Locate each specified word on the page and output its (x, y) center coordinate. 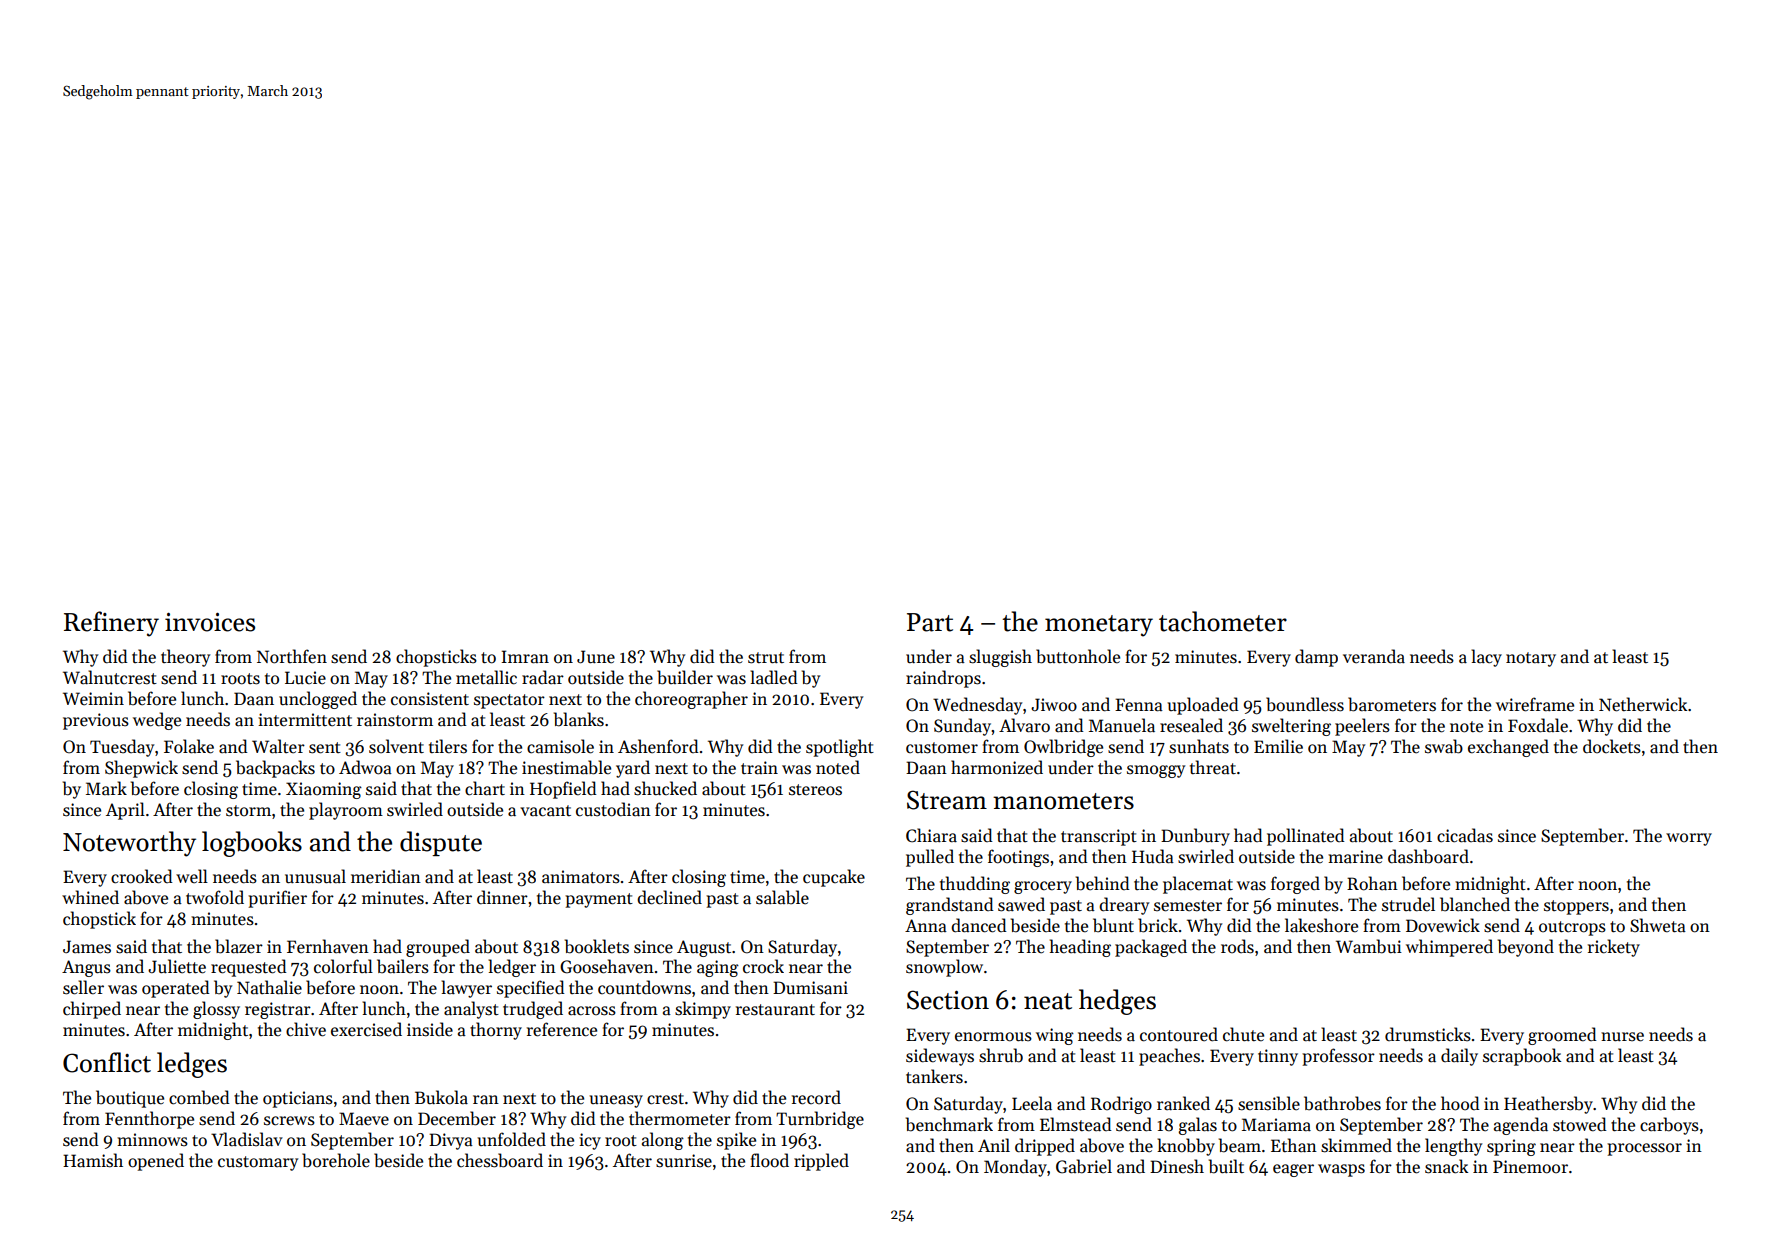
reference (562, 1029)
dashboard (1428, 856)
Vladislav (247, 1139)
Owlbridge (1063, 748)
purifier (277, 899)
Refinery (111, 624)
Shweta (1658, 925)
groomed (1562, 1036)
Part (930, 622)
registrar (278, 1010)
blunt (1113, 925)
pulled (930, 858)
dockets (1612, 746)
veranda (1374, 656)
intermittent (305, 720)
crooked (142, 876)
